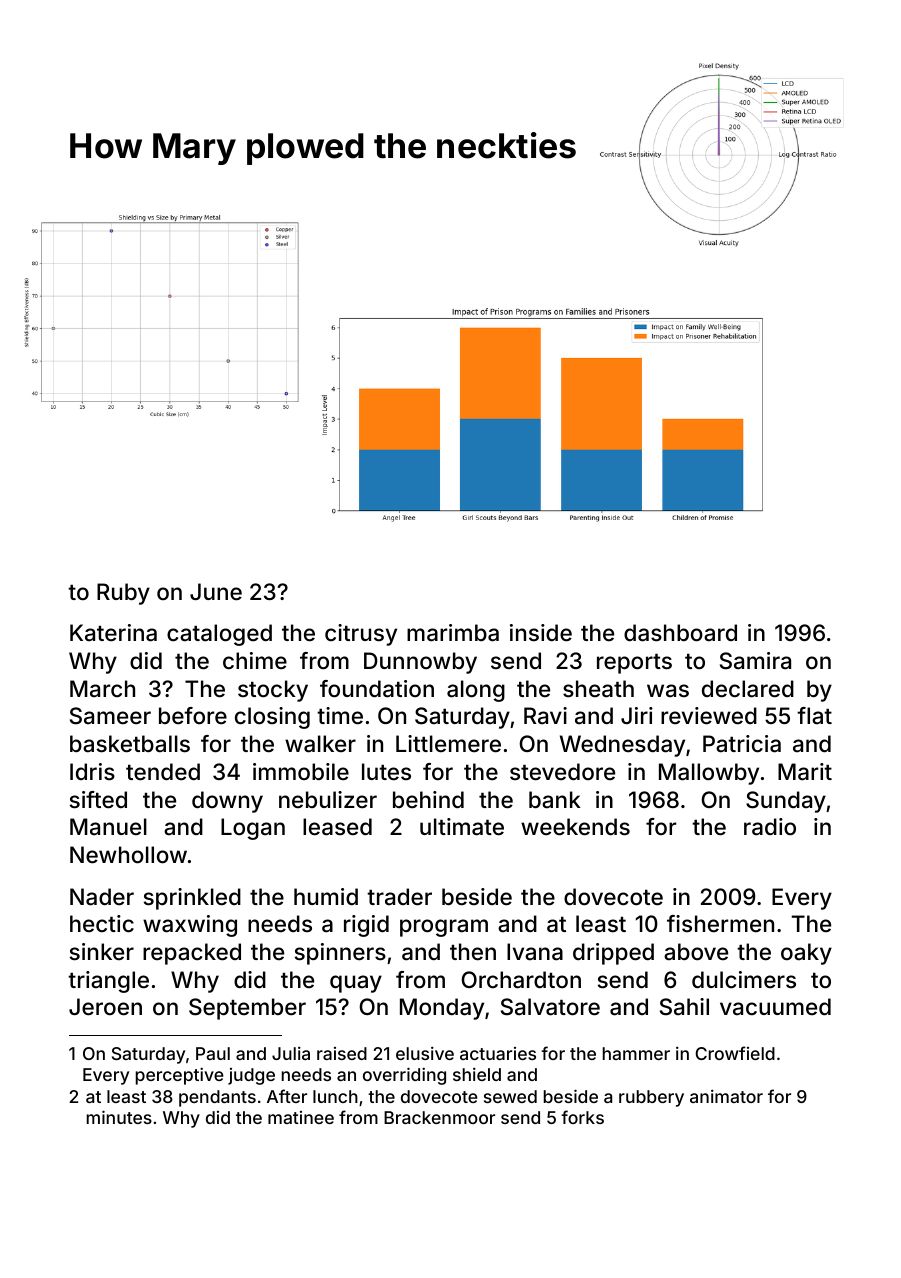  I want to click on chime, so click(255, 661).
